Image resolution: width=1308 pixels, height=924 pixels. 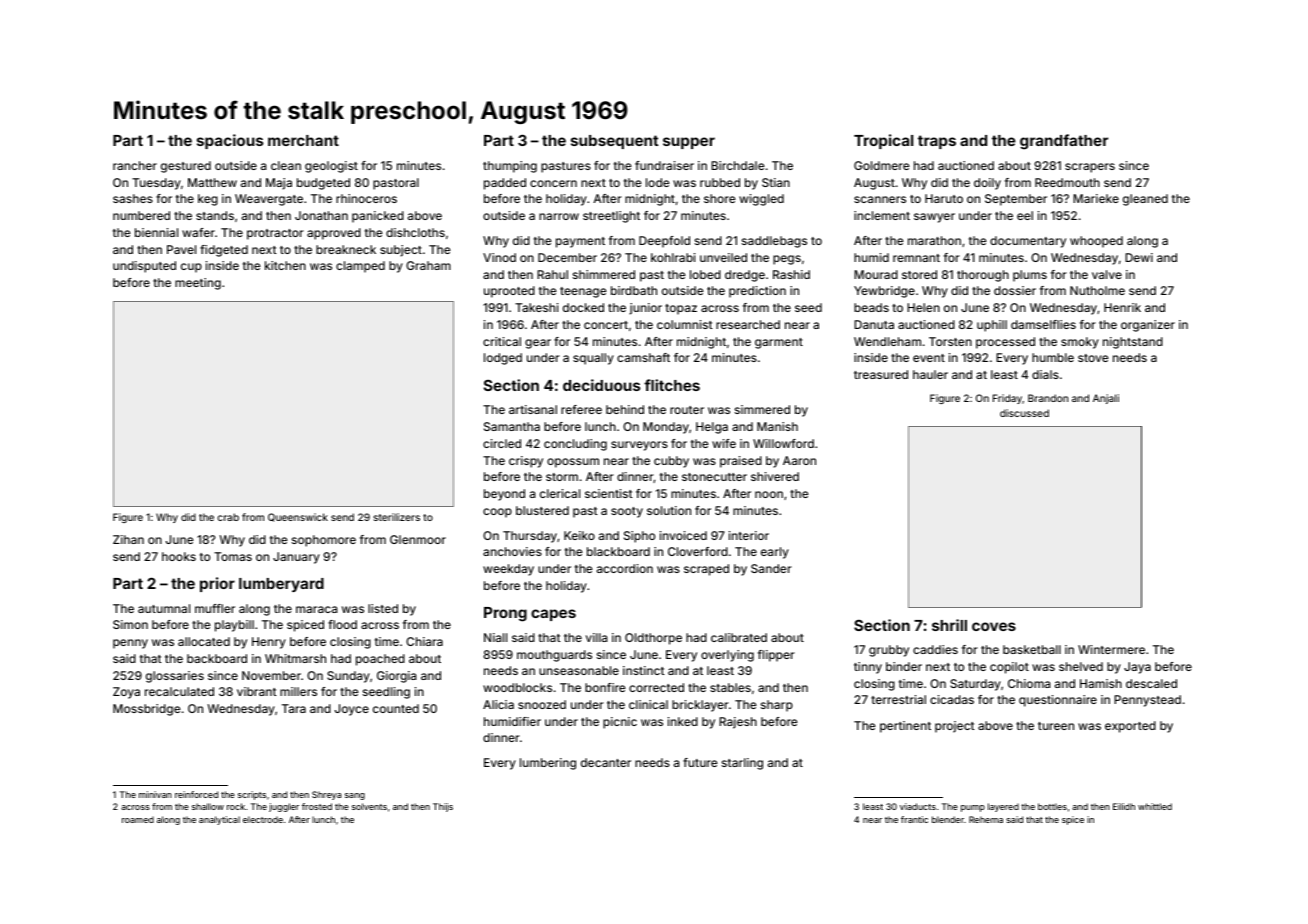 I want to click on Haruto, so click(x=944, y=198).
